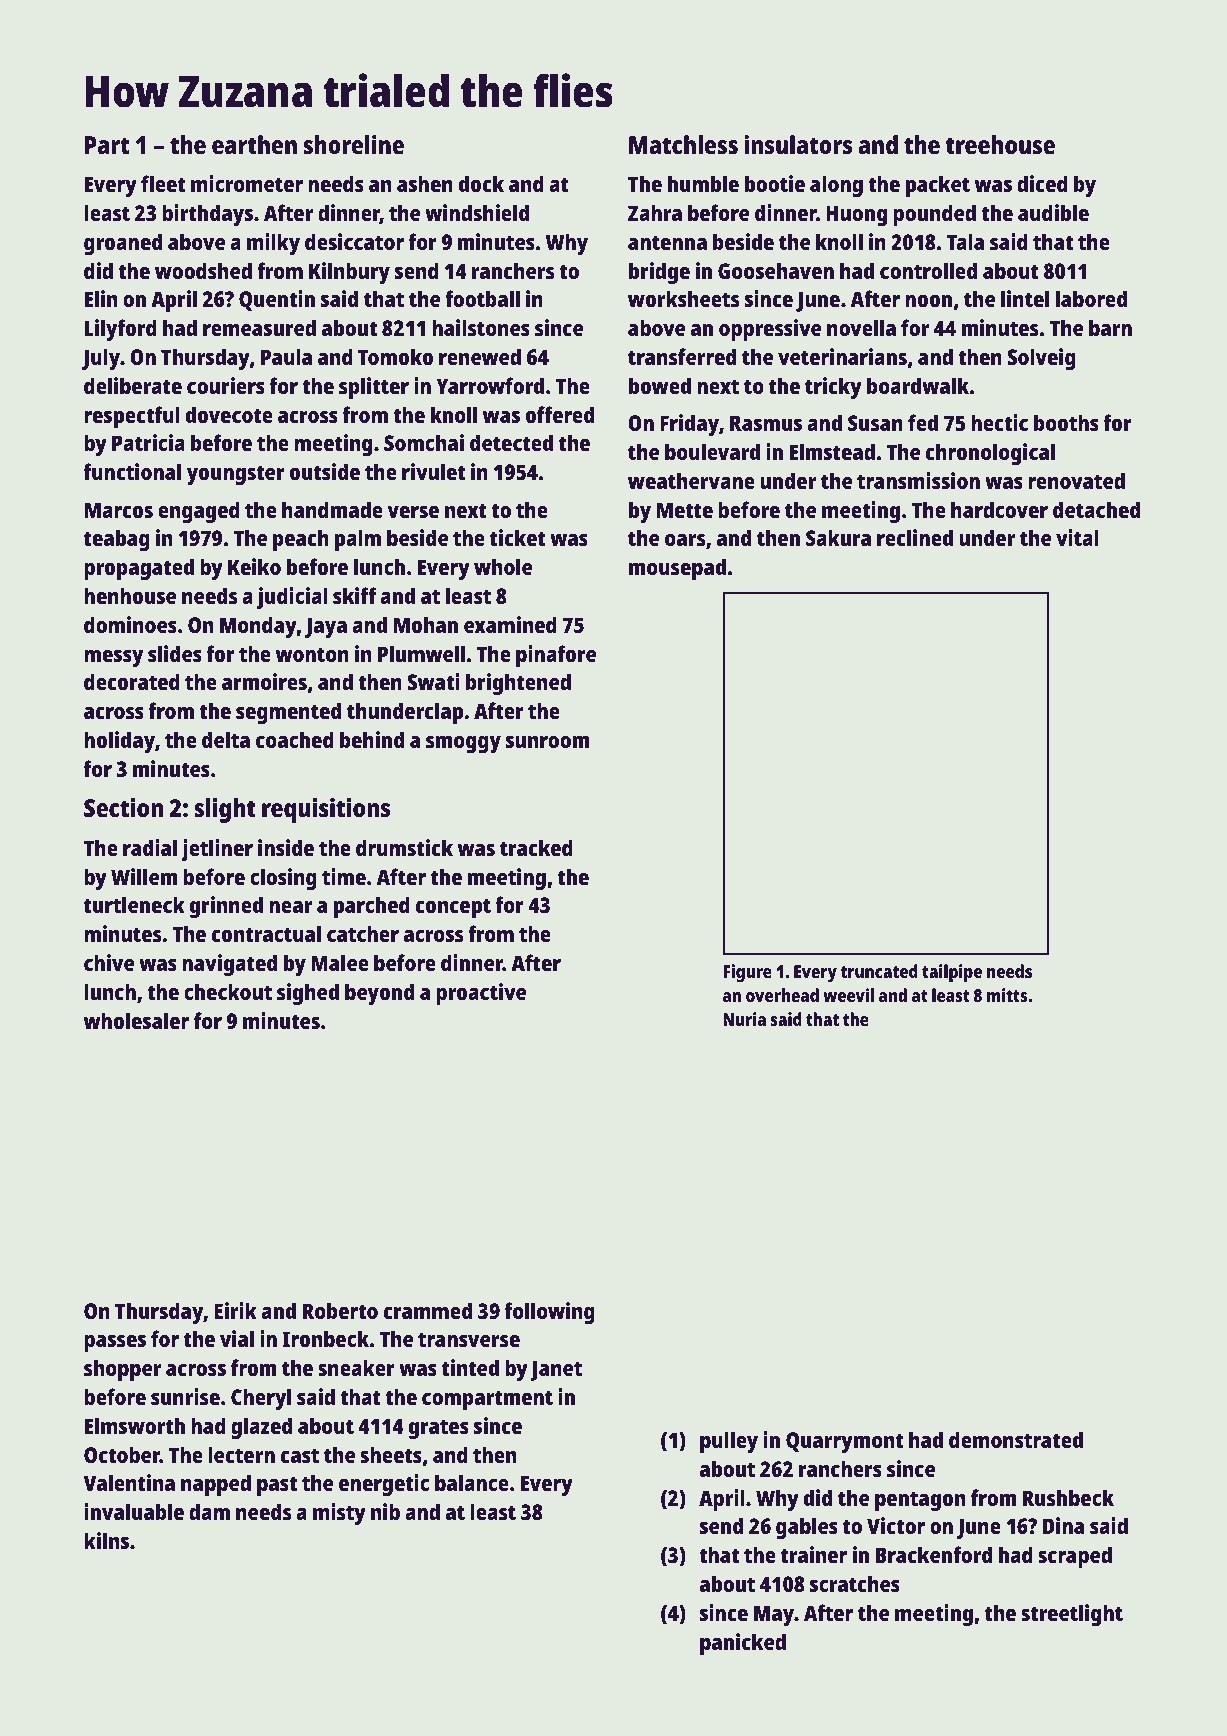  What do you see at coordinates (1000, 144) in the document?
I see `treehouse` at bounding box center [1000, 144].
